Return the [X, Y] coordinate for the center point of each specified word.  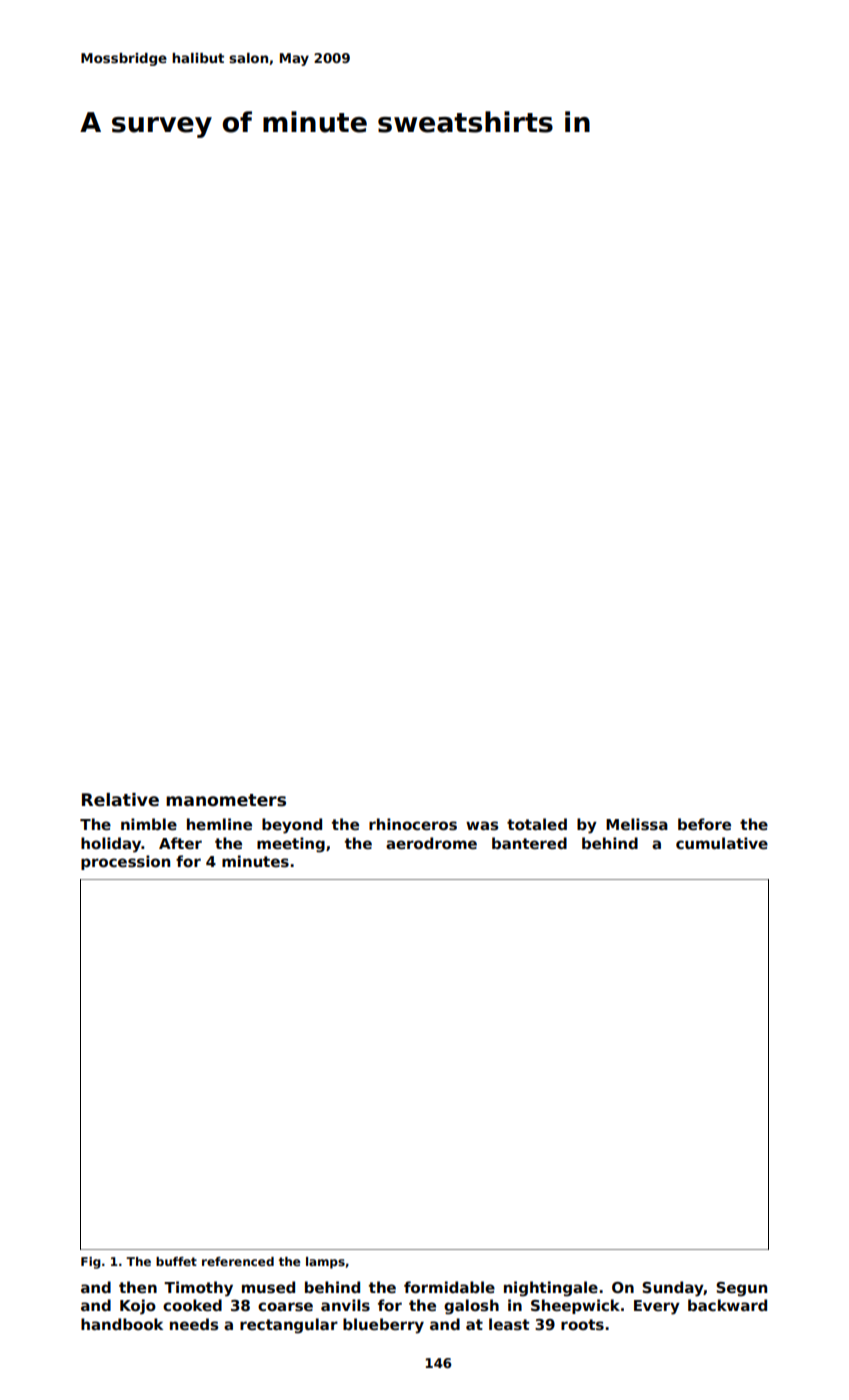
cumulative [722, 843]
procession [125, 862]
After [180, 843]
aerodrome [431, 843]
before [704, 824]
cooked [192, 1305]
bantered [529, 843]
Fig [91, 1263]
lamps [325, 1263]
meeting [291, 845]
